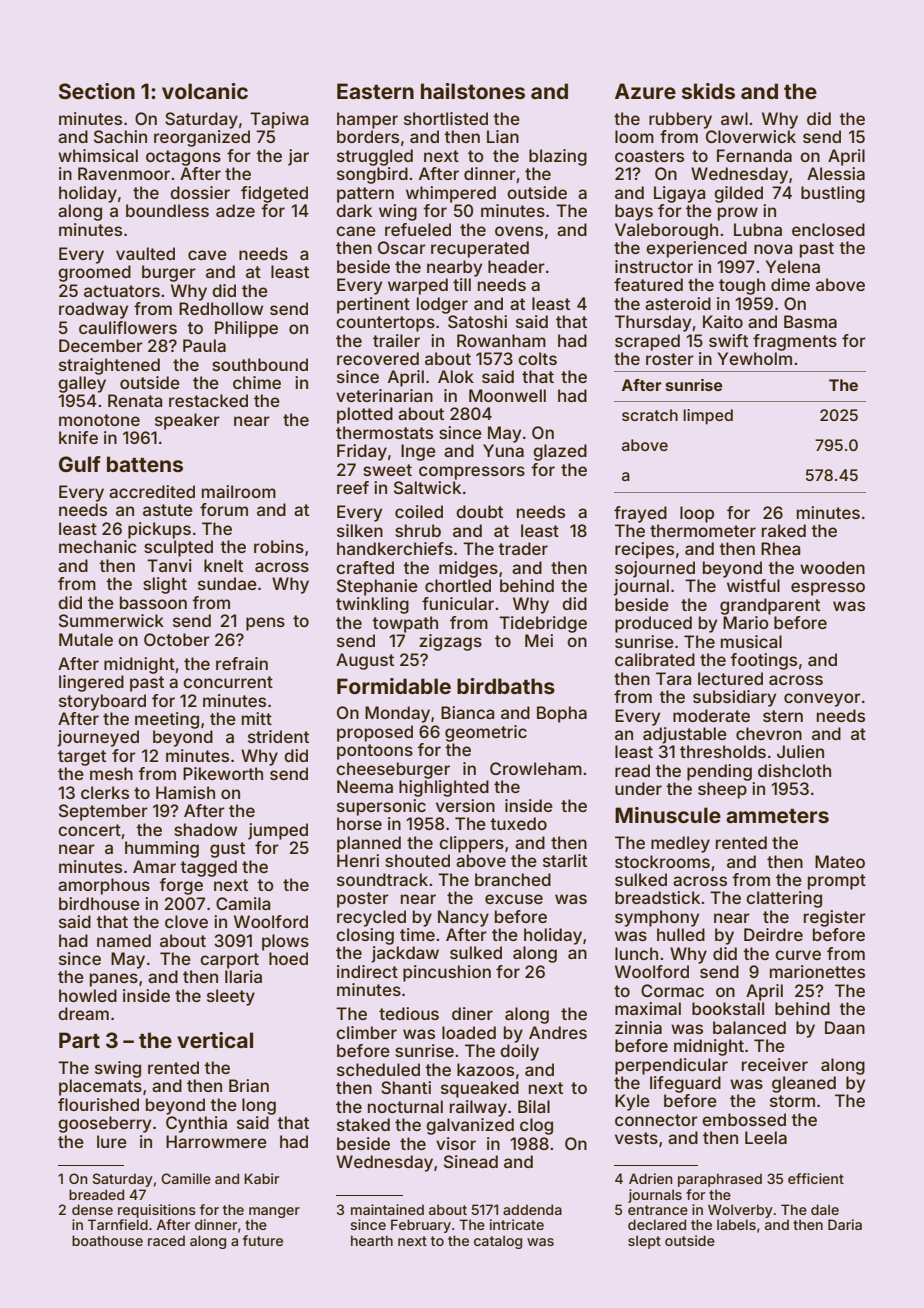 The width and height of the image is (924, 1308). Describe the element at coordinates (97, 91) in the image. I see `Section` at that location.
